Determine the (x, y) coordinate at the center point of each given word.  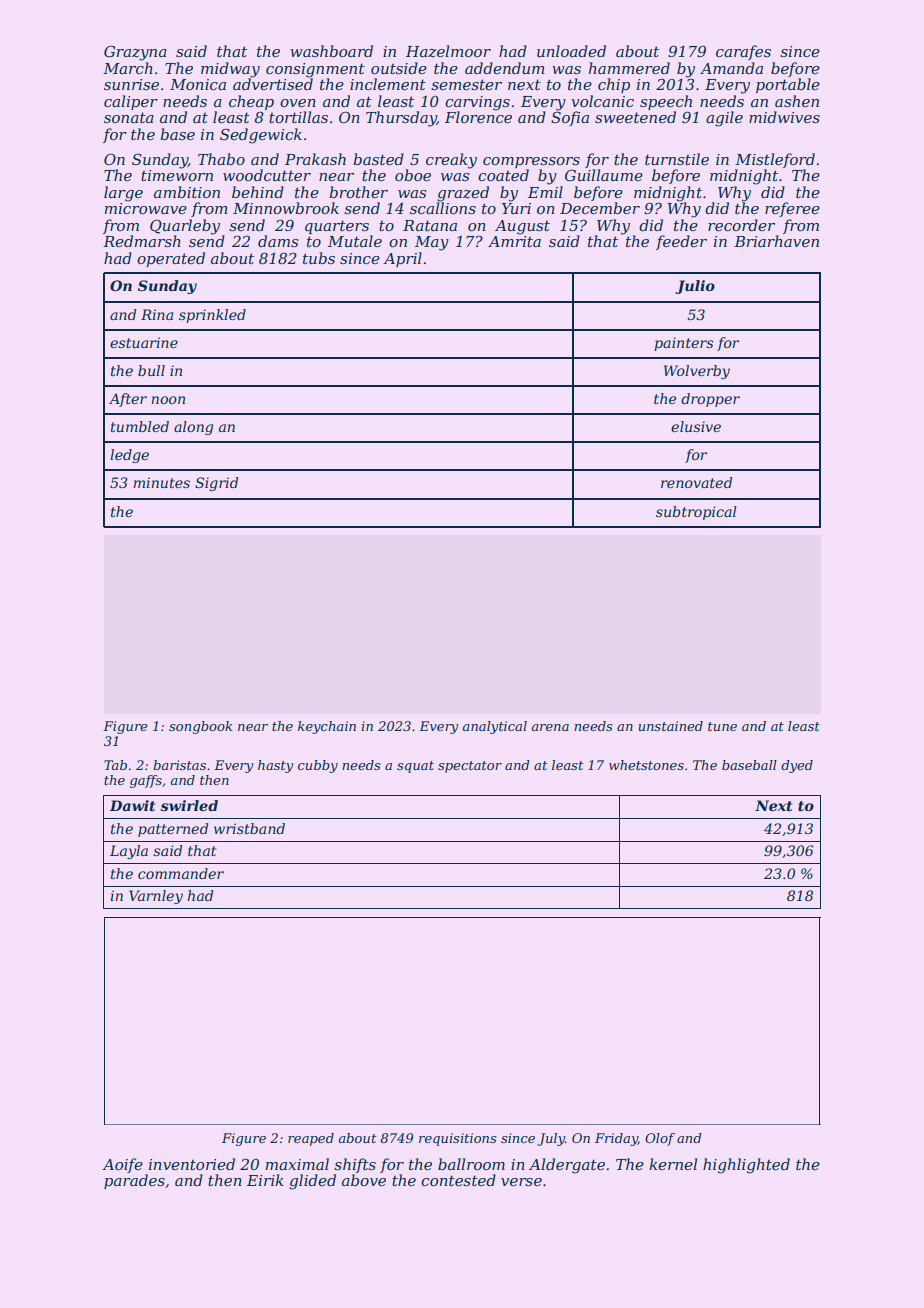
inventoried (192, 1164)
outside (399, 68)
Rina (157, 314)
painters (683, 344)
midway (230, 70)
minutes (162, 482)
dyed (797, 766)
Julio (695, 287)
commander (181, 873)
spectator (470, 767)
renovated (696, 482)
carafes (743, 52)
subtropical (696, 513)
